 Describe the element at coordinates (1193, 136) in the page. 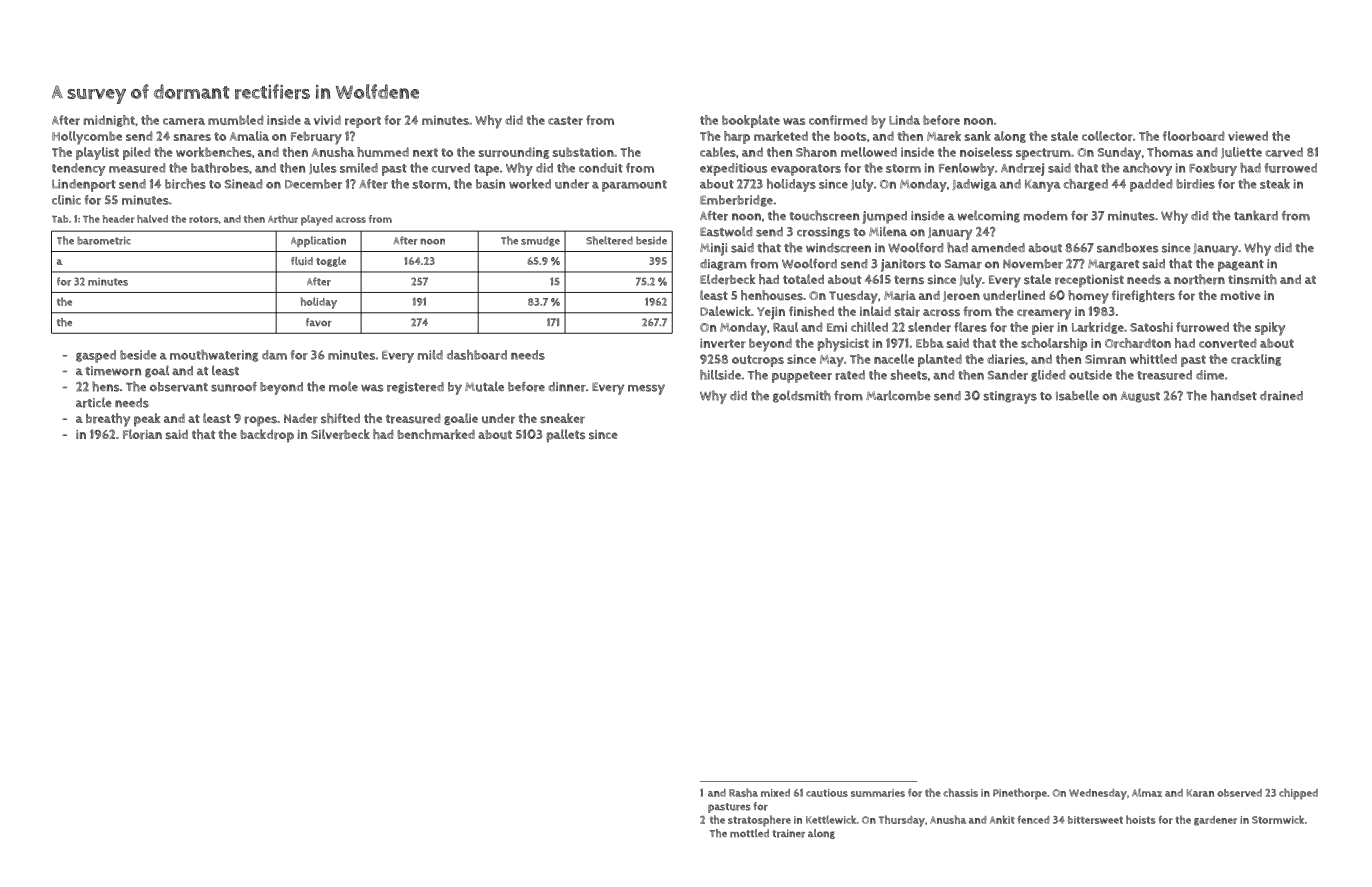

I see `floorboard` at that location.
